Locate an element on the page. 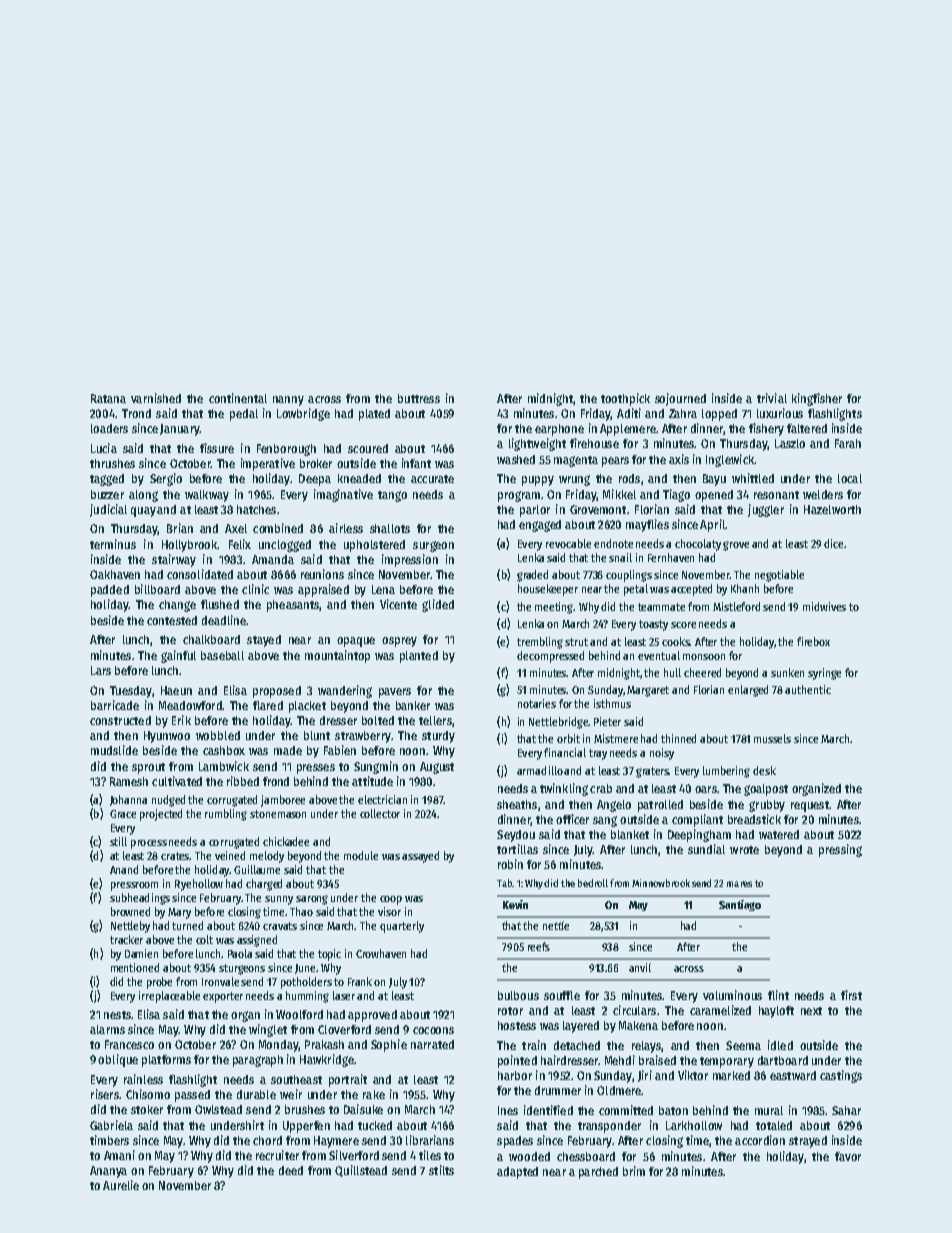 Image resolution: width=952 pixels, height=1233 pixels. financial is located at coordinates (565, 752).
